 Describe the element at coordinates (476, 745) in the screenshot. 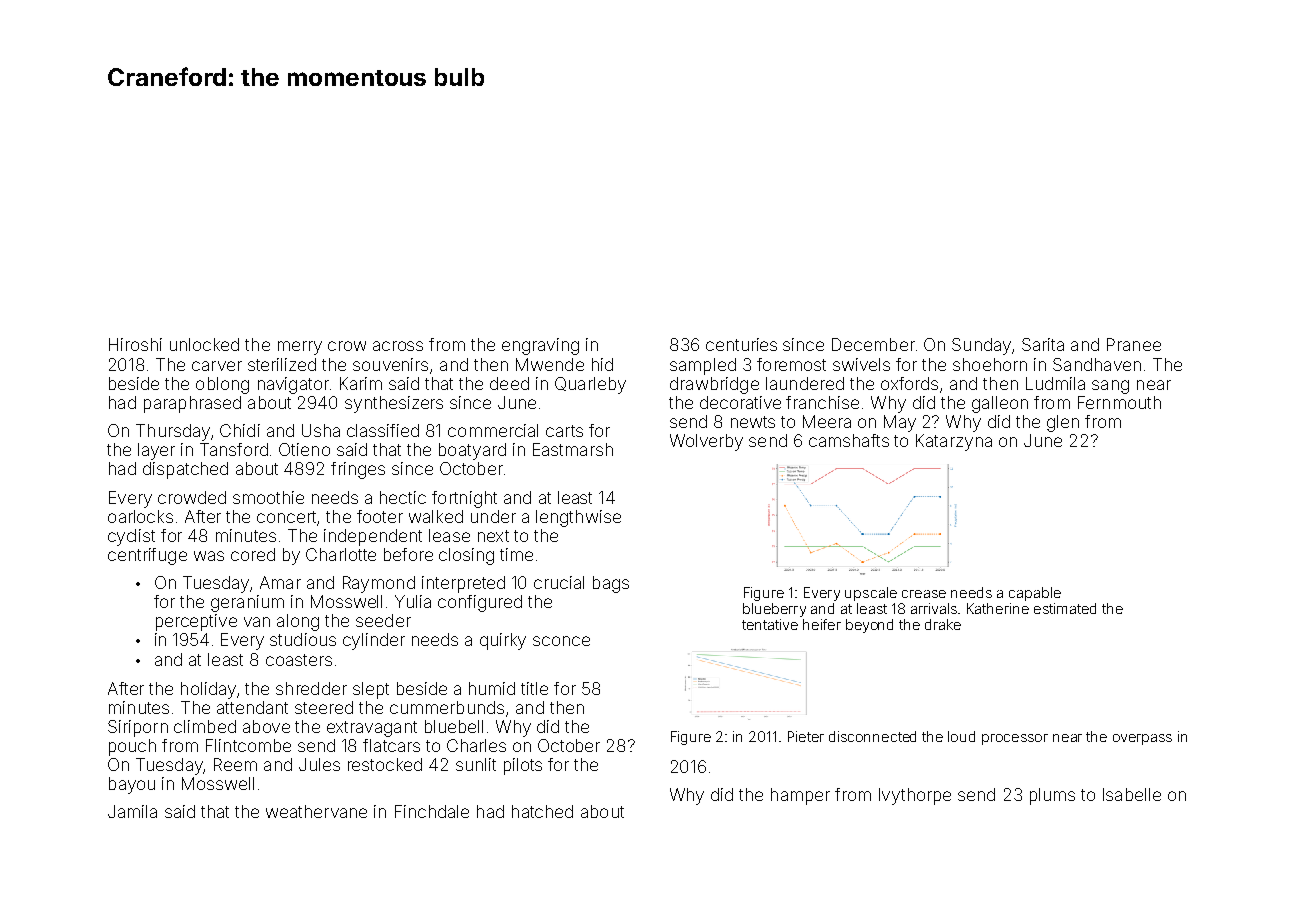

I see `Charles` at that location.
